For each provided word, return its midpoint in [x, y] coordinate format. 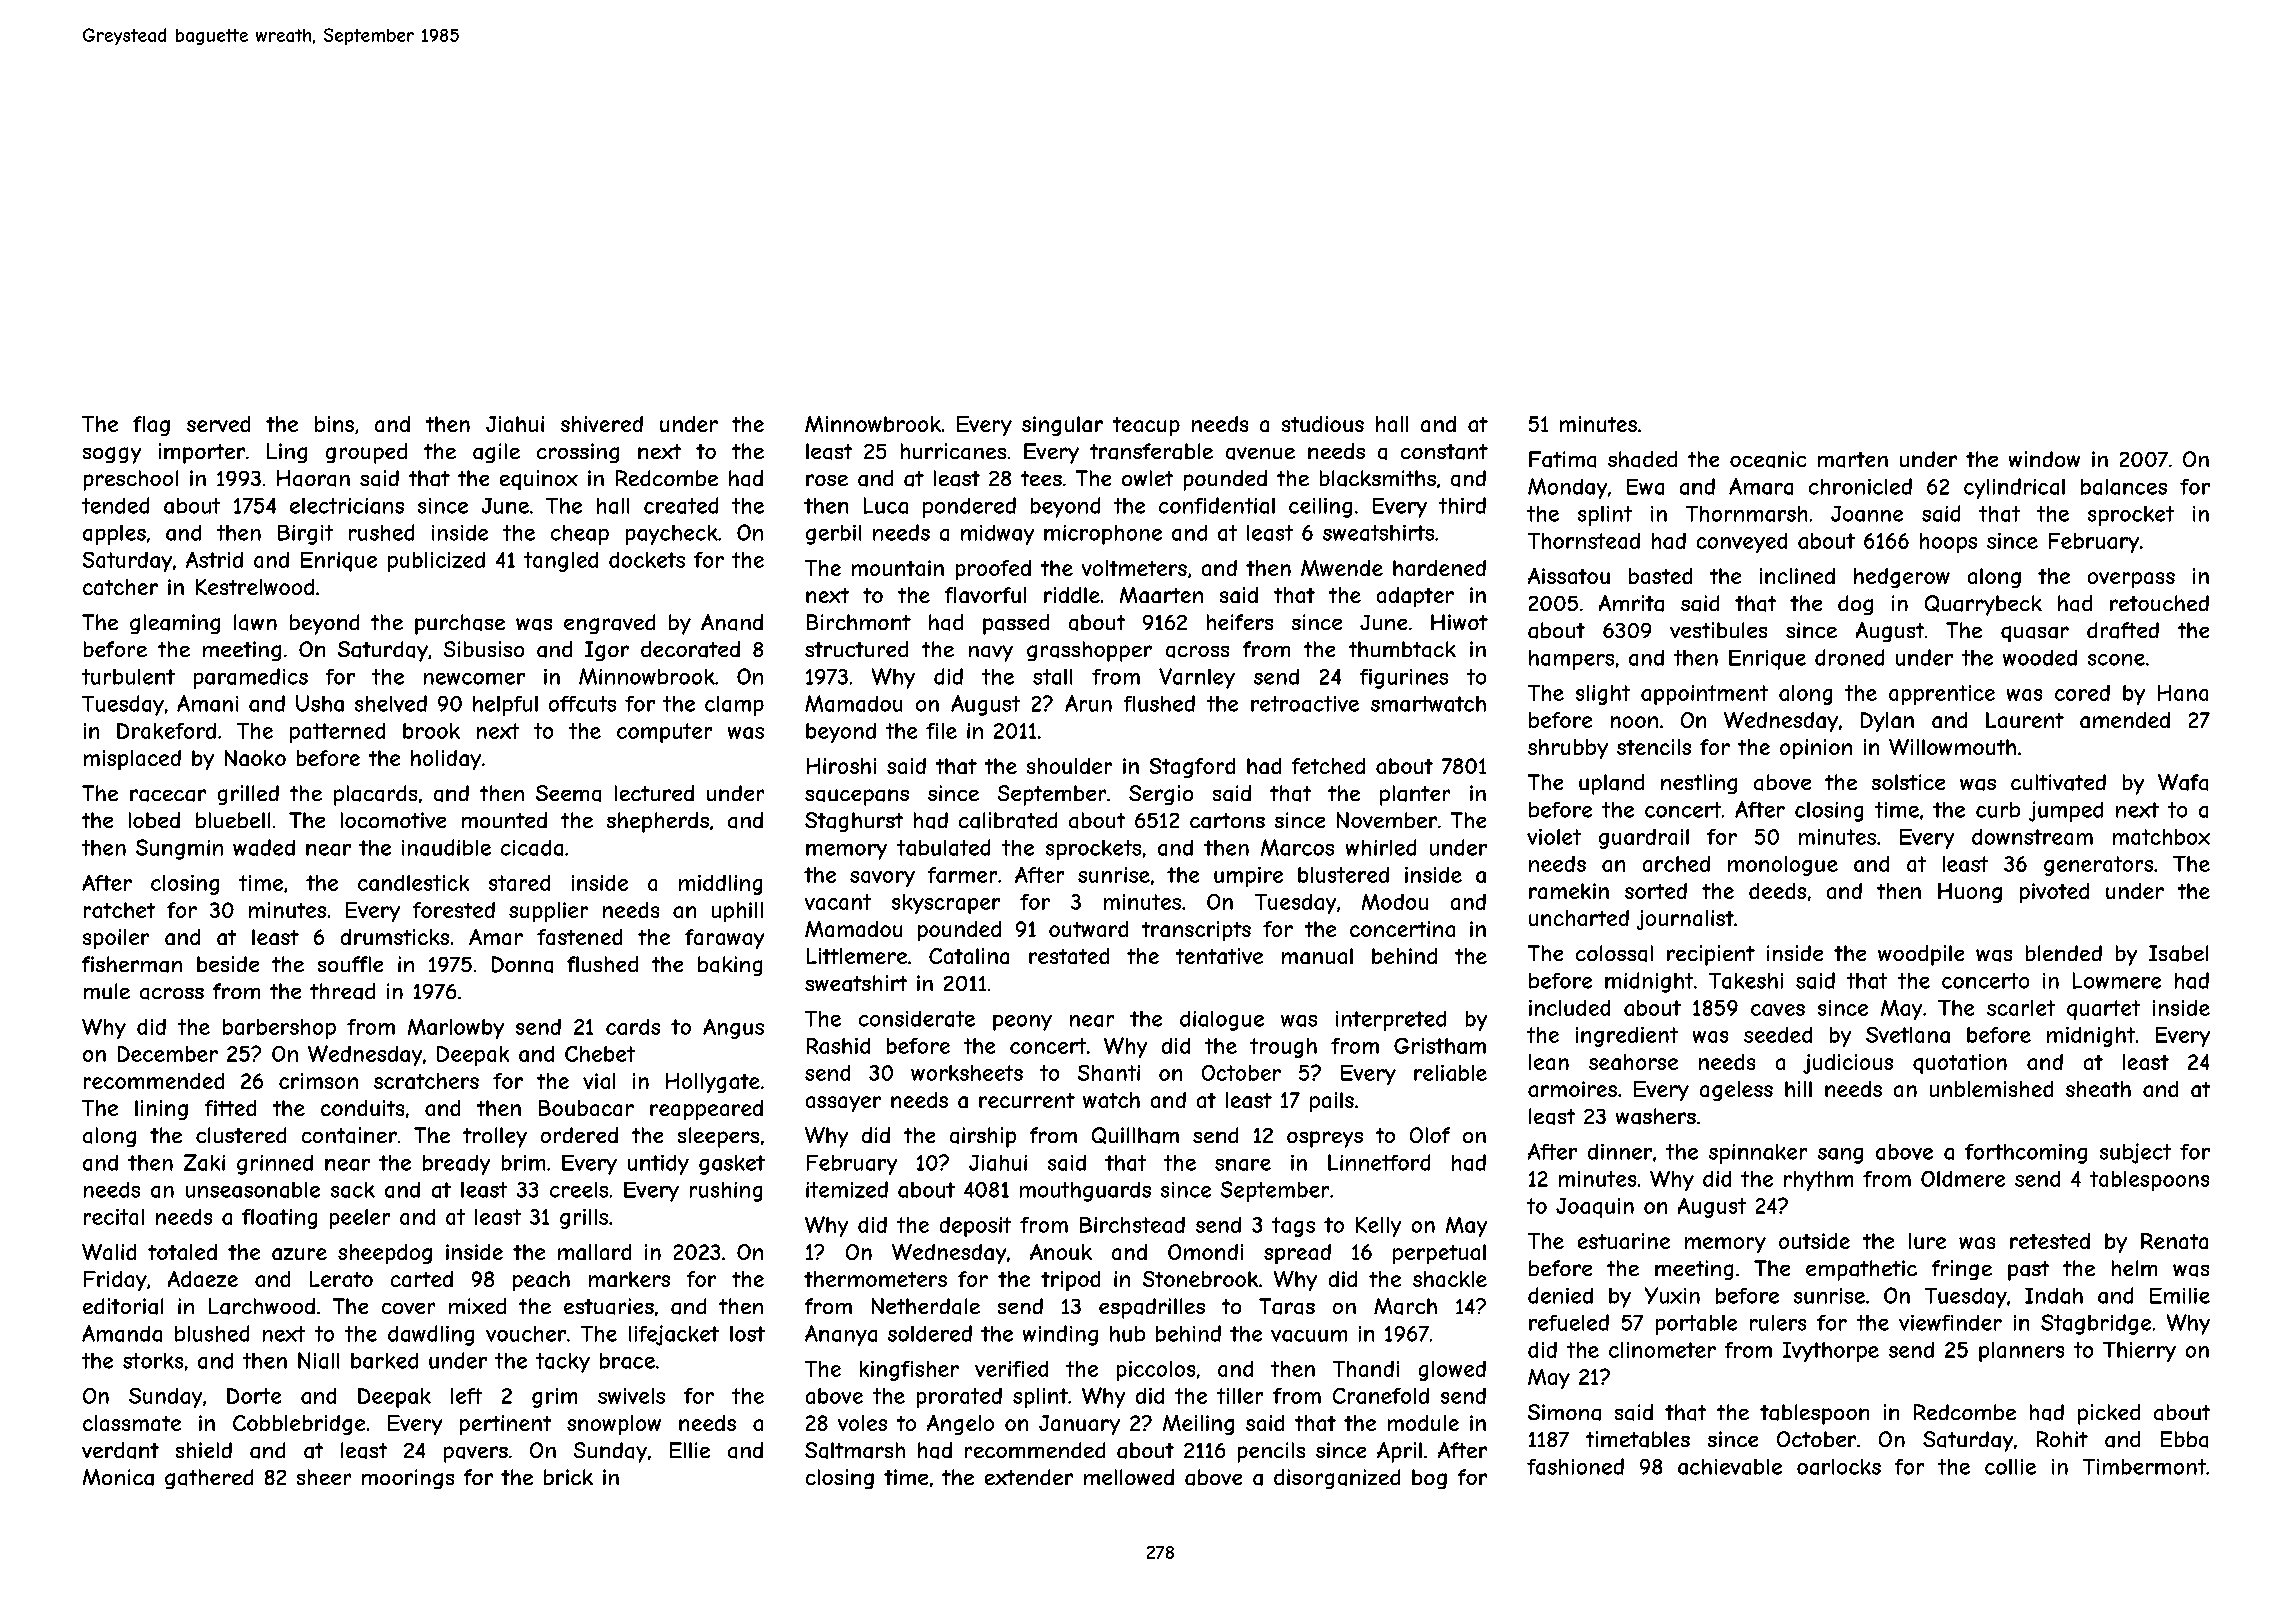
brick [568, 1477]
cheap [580, 535]
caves [1778, 1010]
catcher [120, 587]
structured [856, 649]
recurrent [1027, 1100]
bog [1429, 1479]
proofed [993, 570]
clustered [241, 1135]
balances [2124, 487]
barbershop [279, 1029]
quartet [2103, 1010]
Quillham [1135, 1135]
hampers [1571, 660]
